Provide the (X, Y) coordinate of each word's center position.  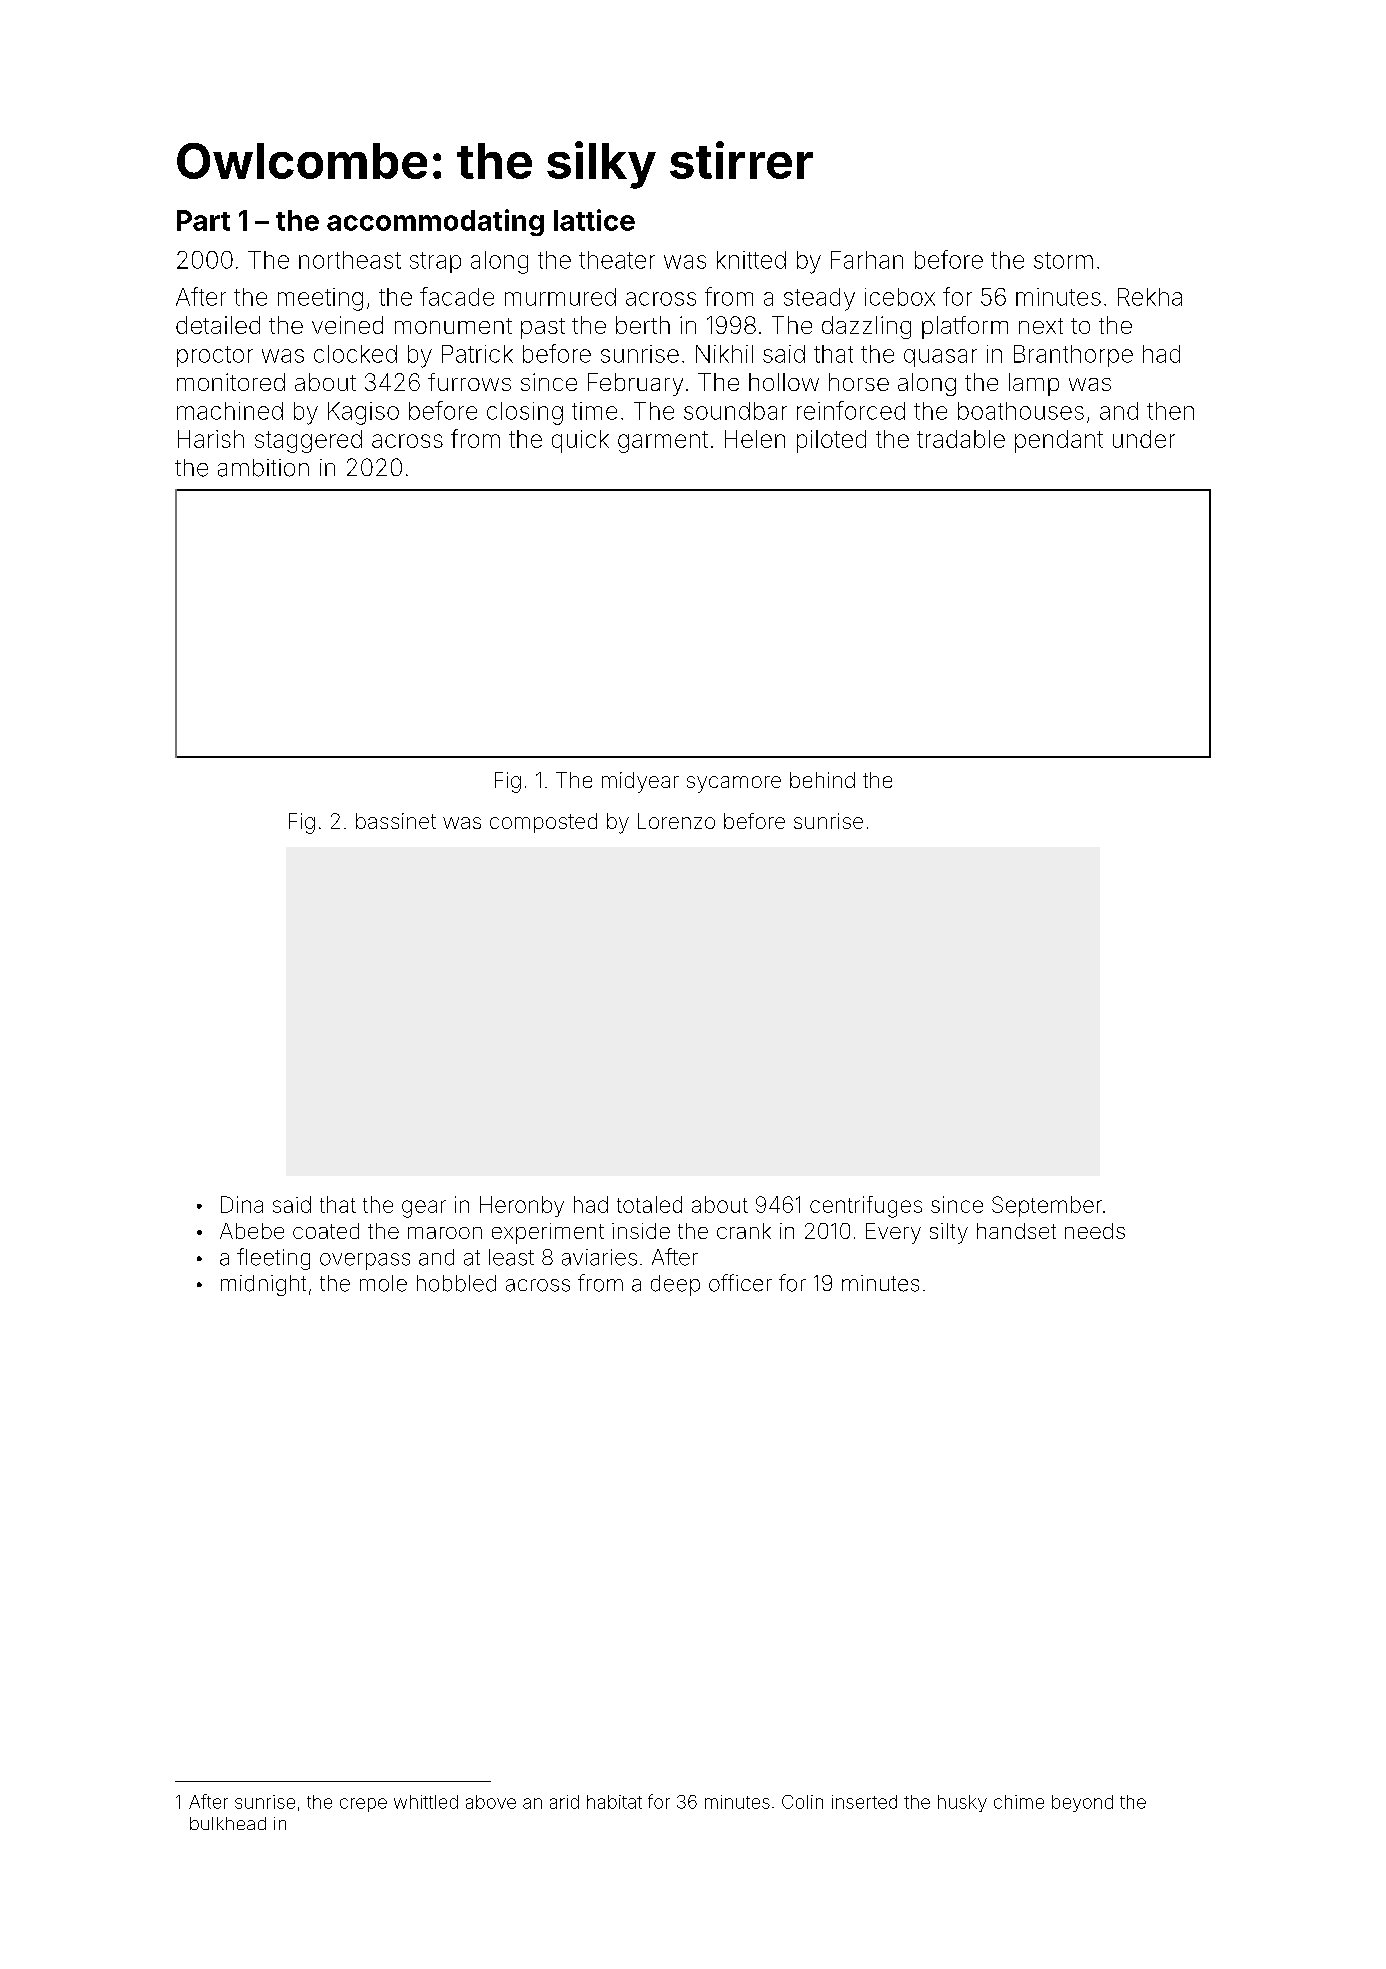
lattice (594, 220)
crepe (363, 1805)
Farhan (867, 260)
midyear (640, 782)
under (1144, 439)
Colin (802, 1802)
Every (893, 1233)
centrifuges (866, 1207)
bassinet (396, 821)
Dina (242, 1204)
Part (203, 220)
